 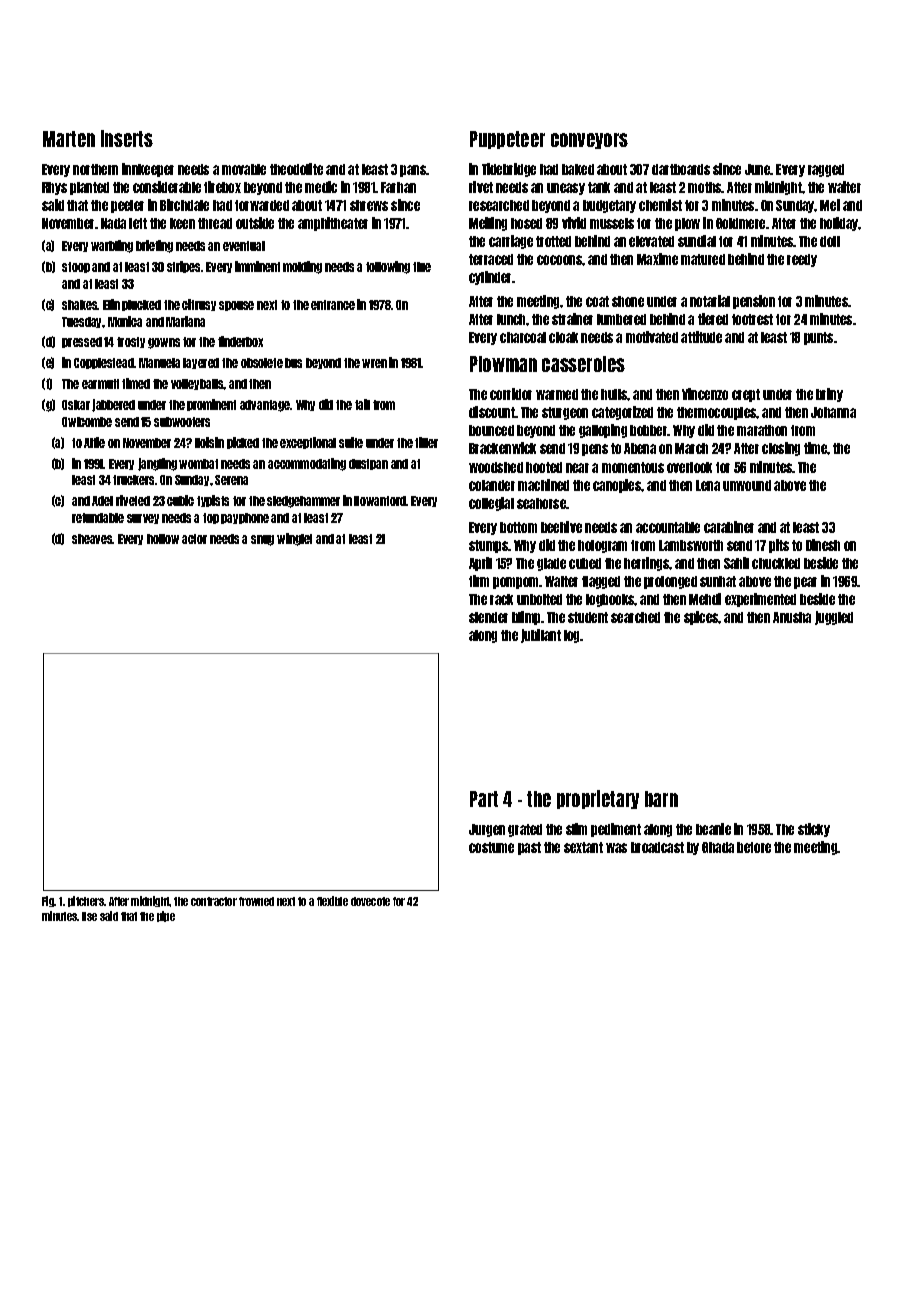 I want to click on inserts, so click(x=127, y=138).
